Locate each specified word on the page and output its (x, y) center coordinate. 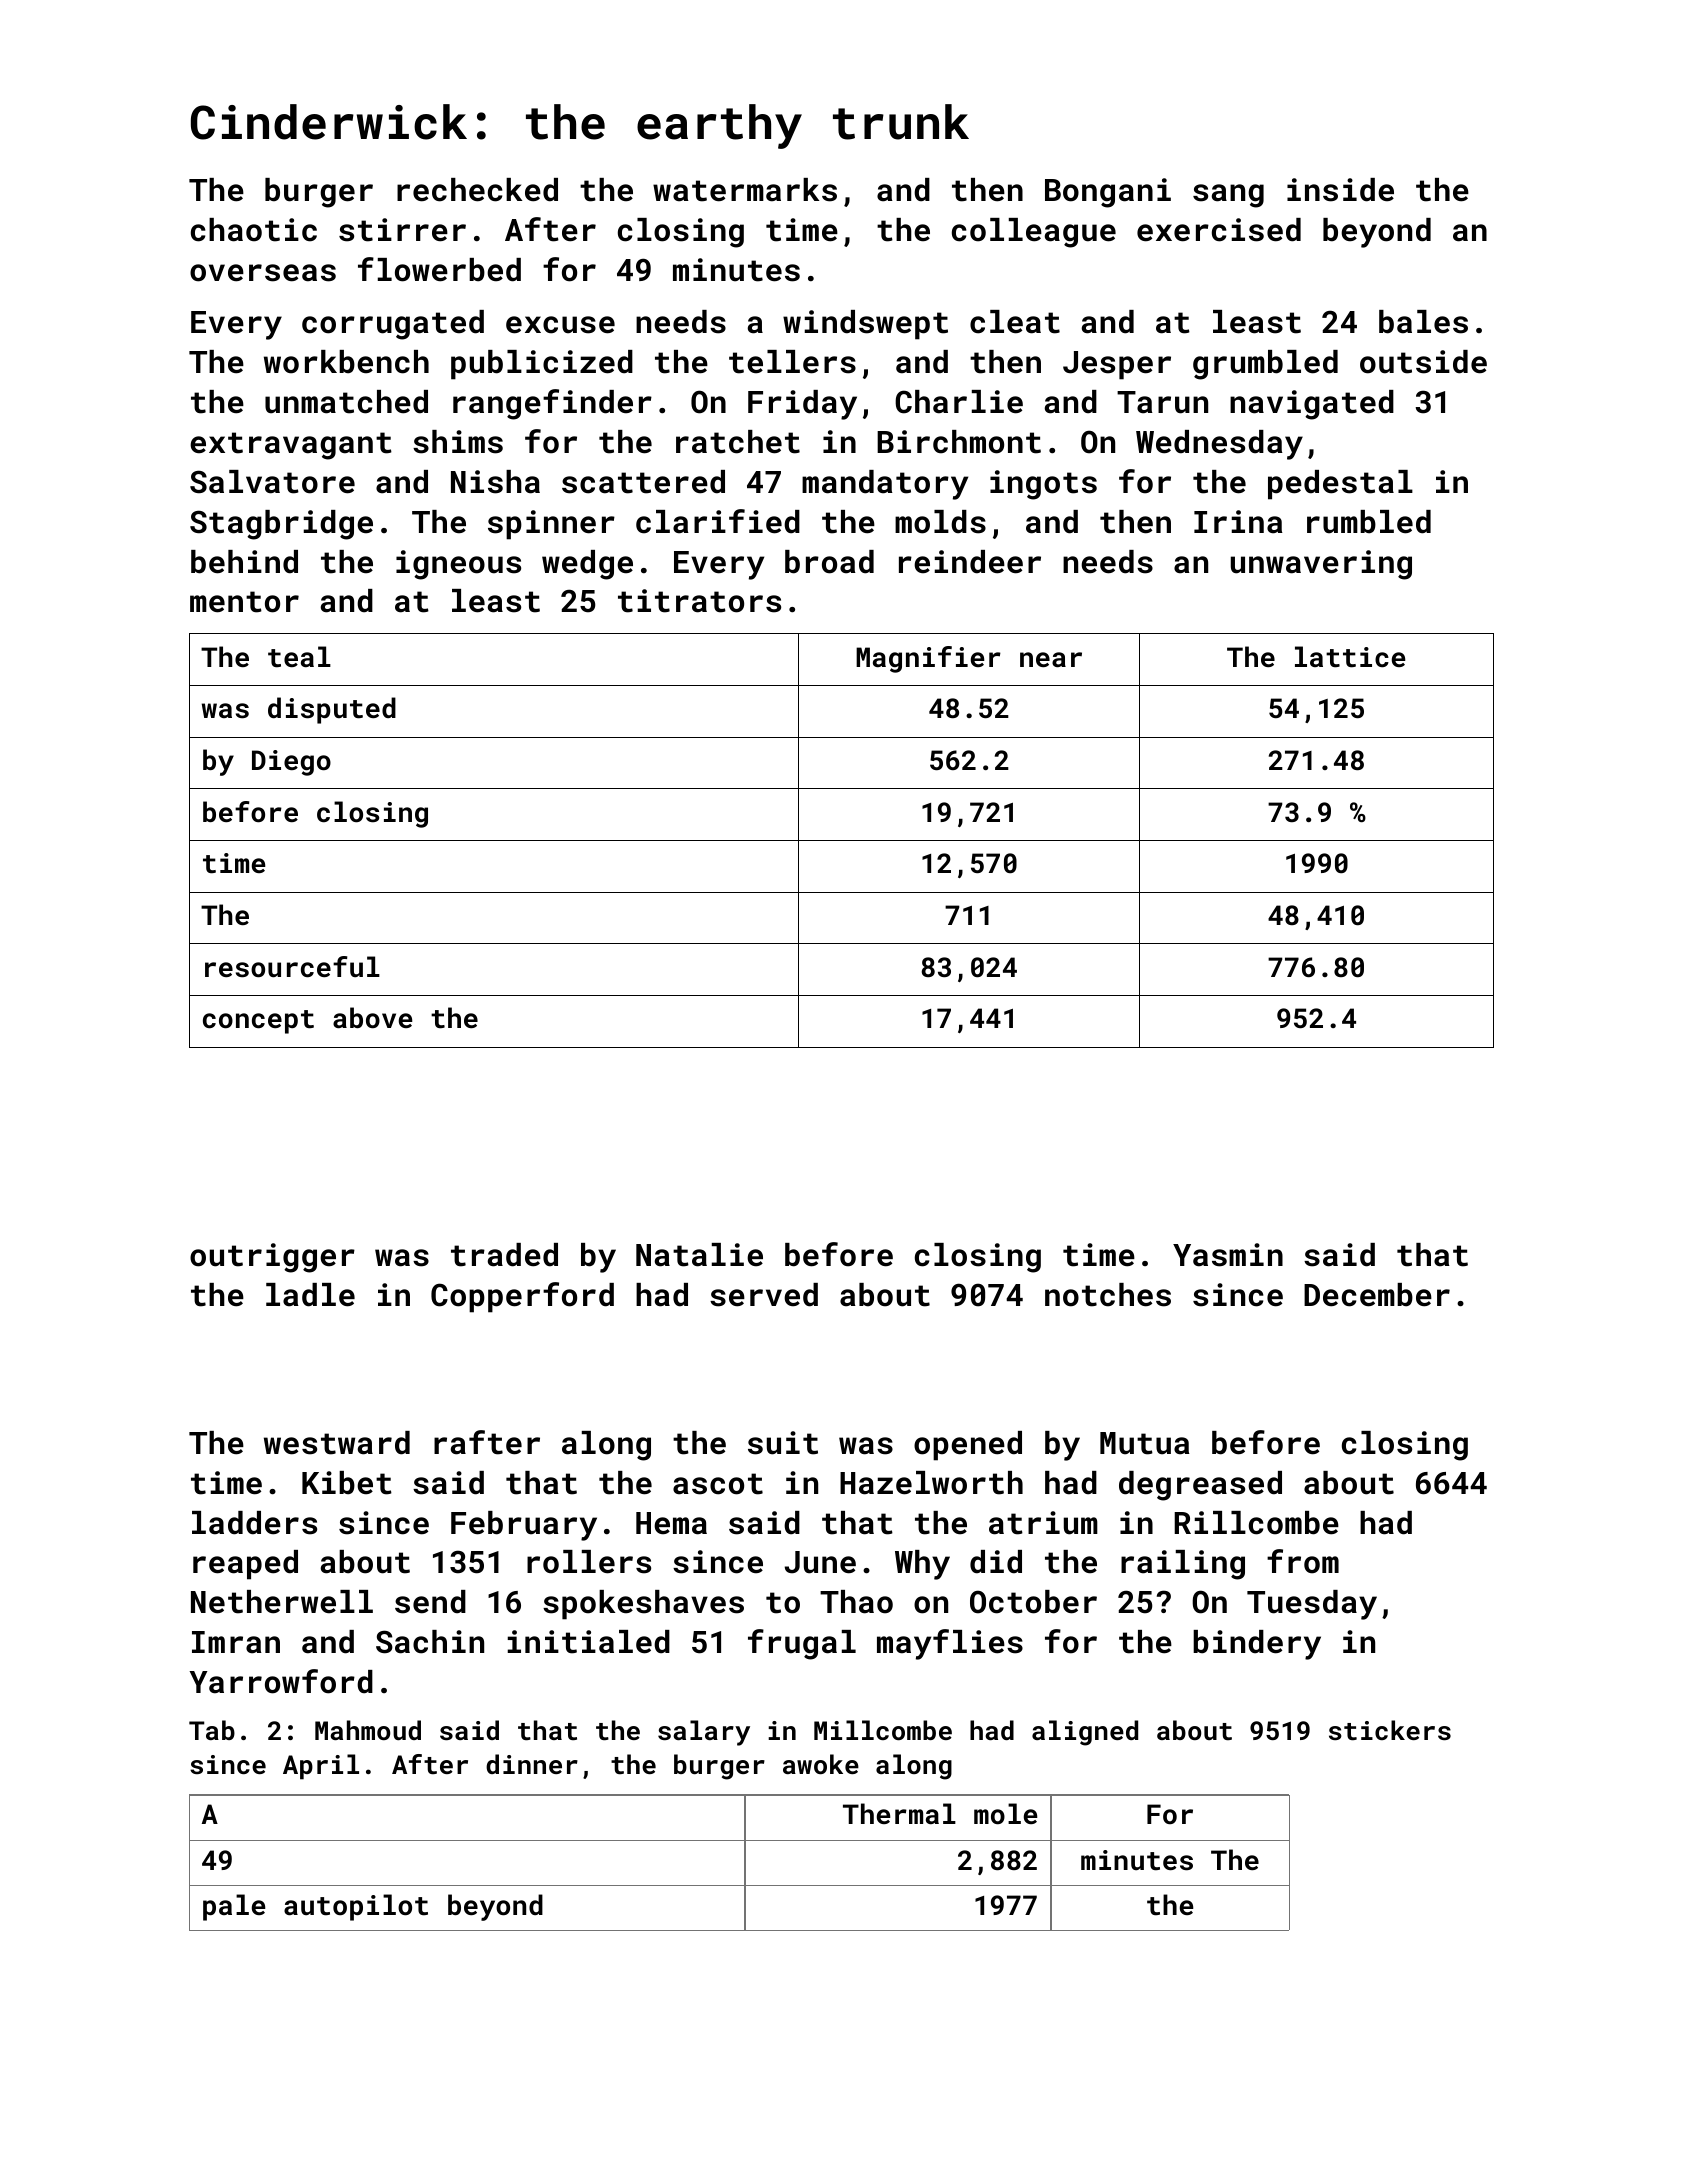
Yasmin (1228, 1255)
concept (258, 1022)
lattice (1350, 657)
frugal (802, 1644)
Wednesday (1219, 445)
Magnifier (928, 659)
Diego (291, 763)
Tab (212, 1730)
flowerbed (439, 269)
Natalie (699, 1255)
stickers (1390, 1730)
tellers (792, 362)
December (1377, 1295)
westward (337, 1443)
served (764, 1295)
